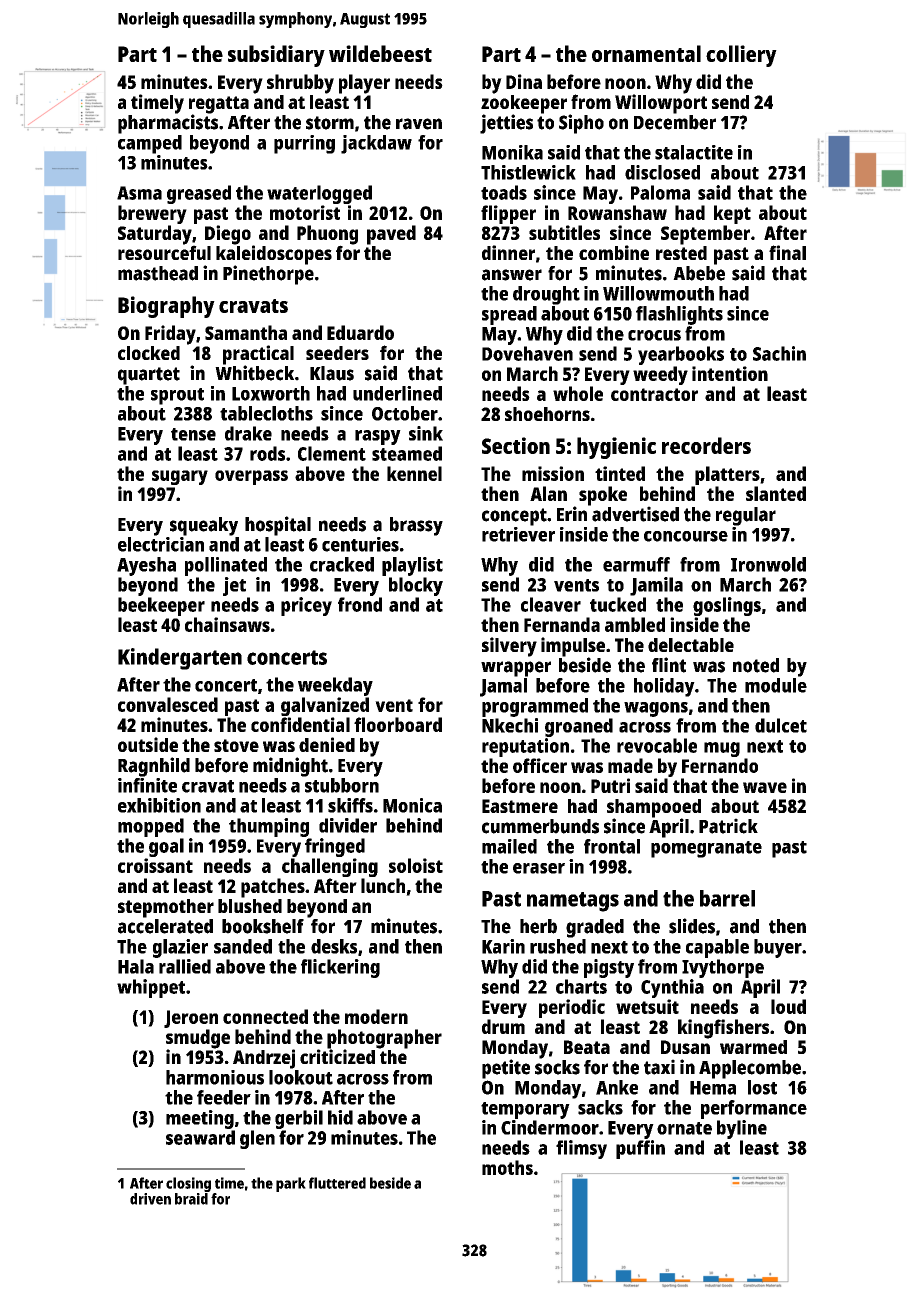 The width and height of the screenshot is (924, 1308). I want to click on drought, so click(546, 295).
